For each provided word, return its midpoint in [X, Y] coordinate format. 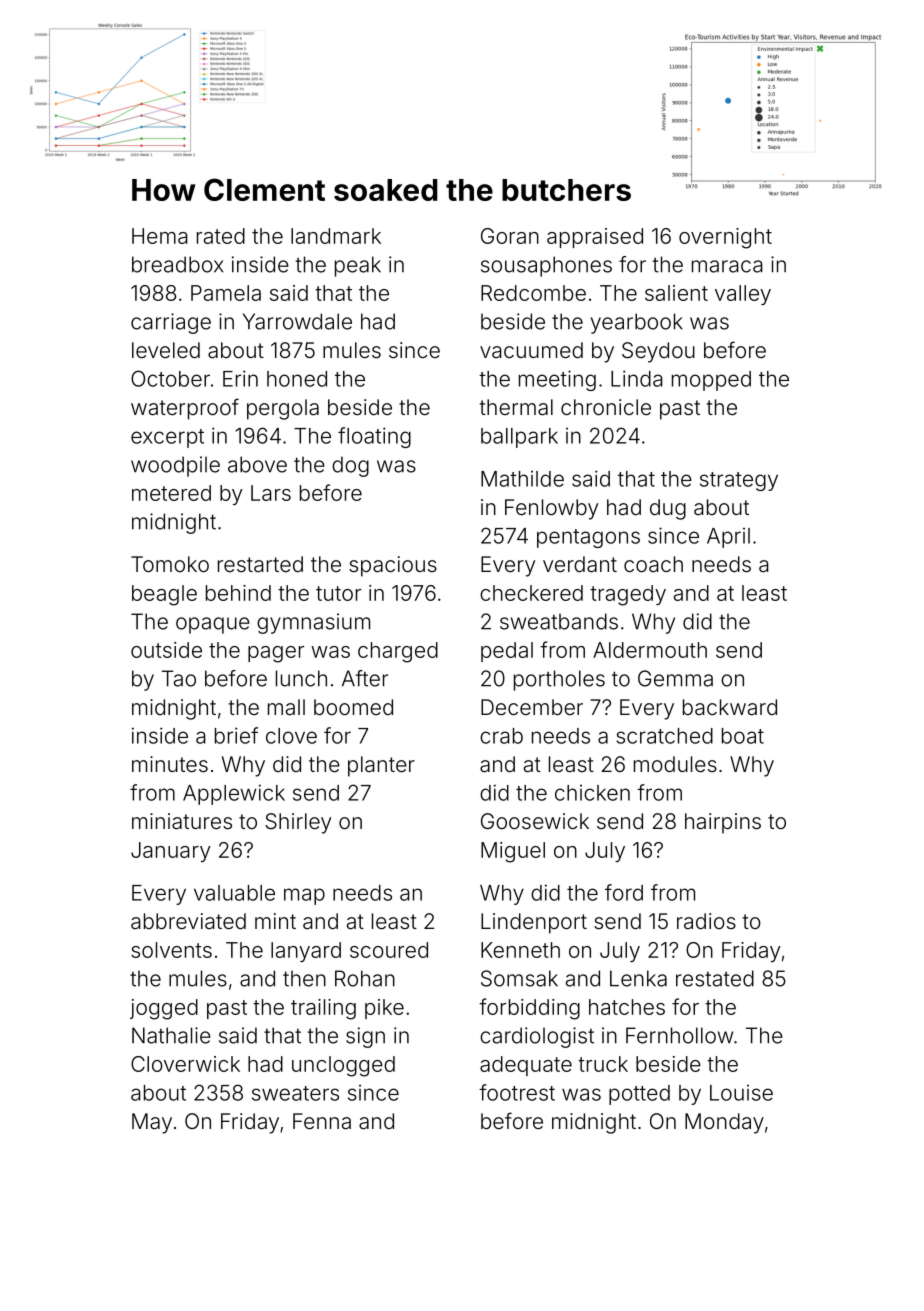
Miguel [513, 852]
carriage [171, 323]
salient [676, 293]
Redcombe [533, 293]
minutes [170, 764]
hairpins [723, 823]
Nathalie [171, 1035]
